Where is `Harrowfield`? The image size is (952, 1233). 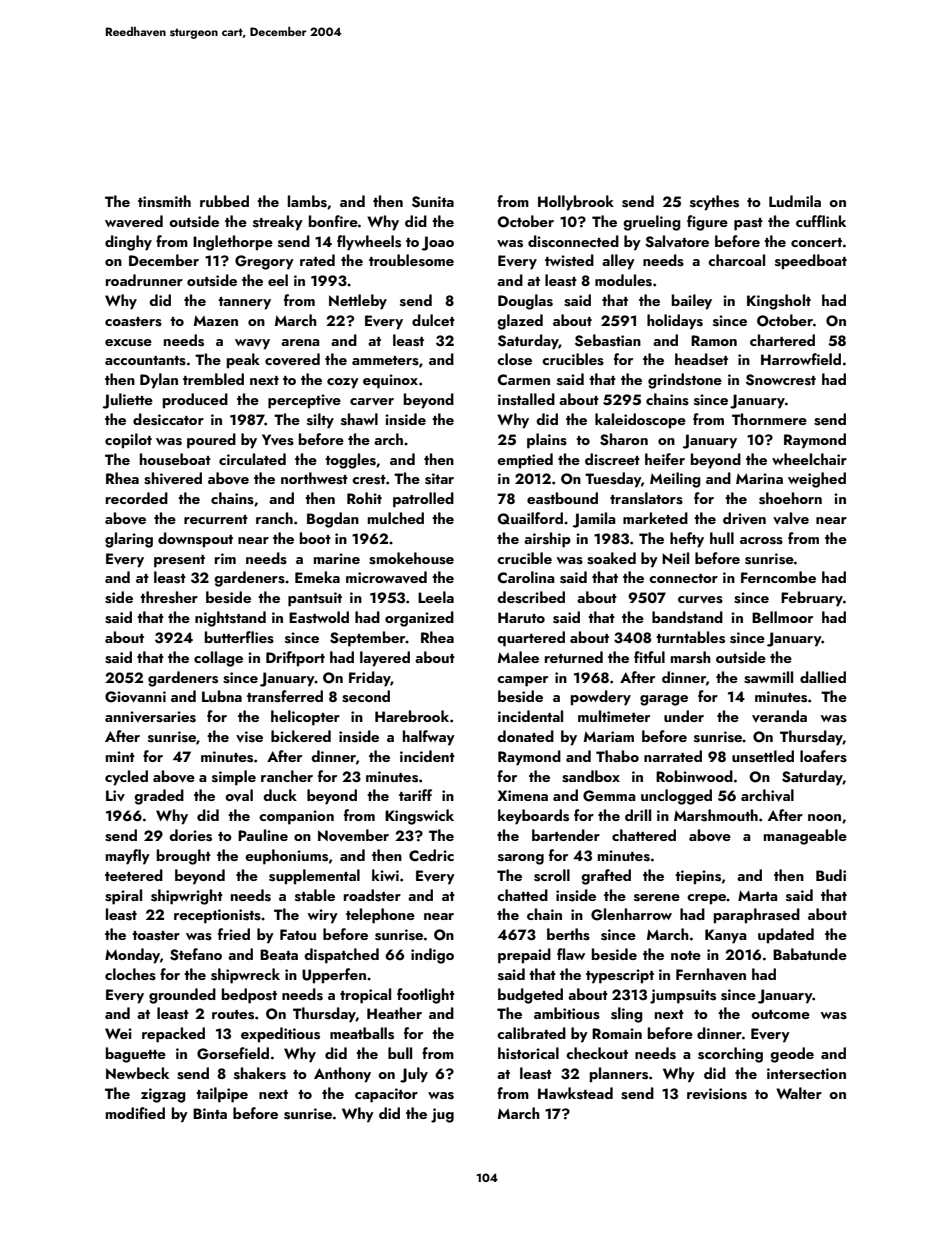
Harrowfield is located at coordinates (801, 359).
